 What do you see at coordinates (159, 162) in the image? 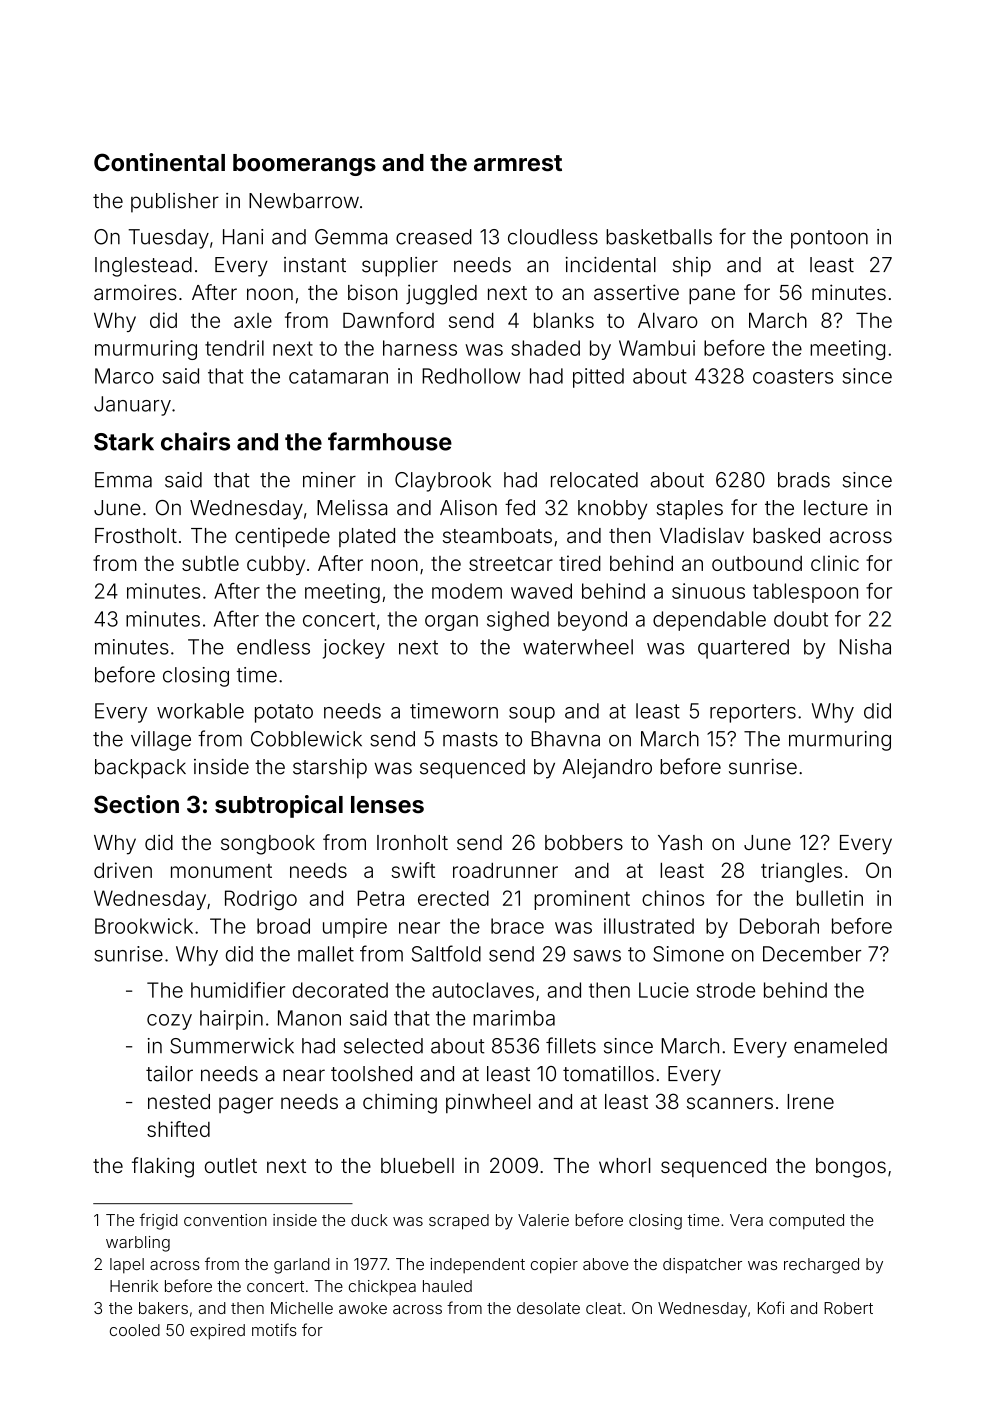
I see `Continental` at bounding box center [159, 162].
